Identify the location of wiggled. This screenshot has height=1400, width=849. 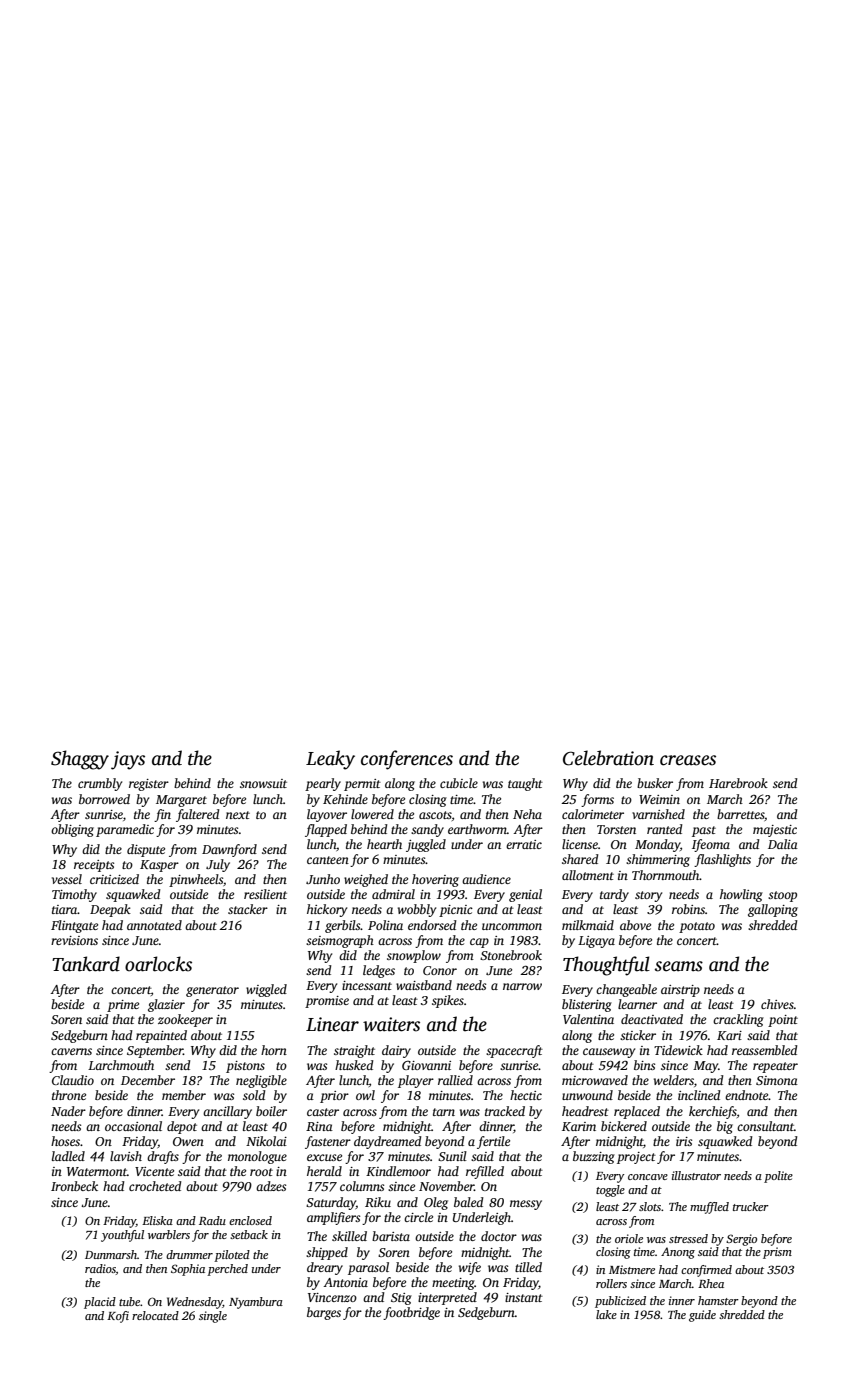
(266, 990).
